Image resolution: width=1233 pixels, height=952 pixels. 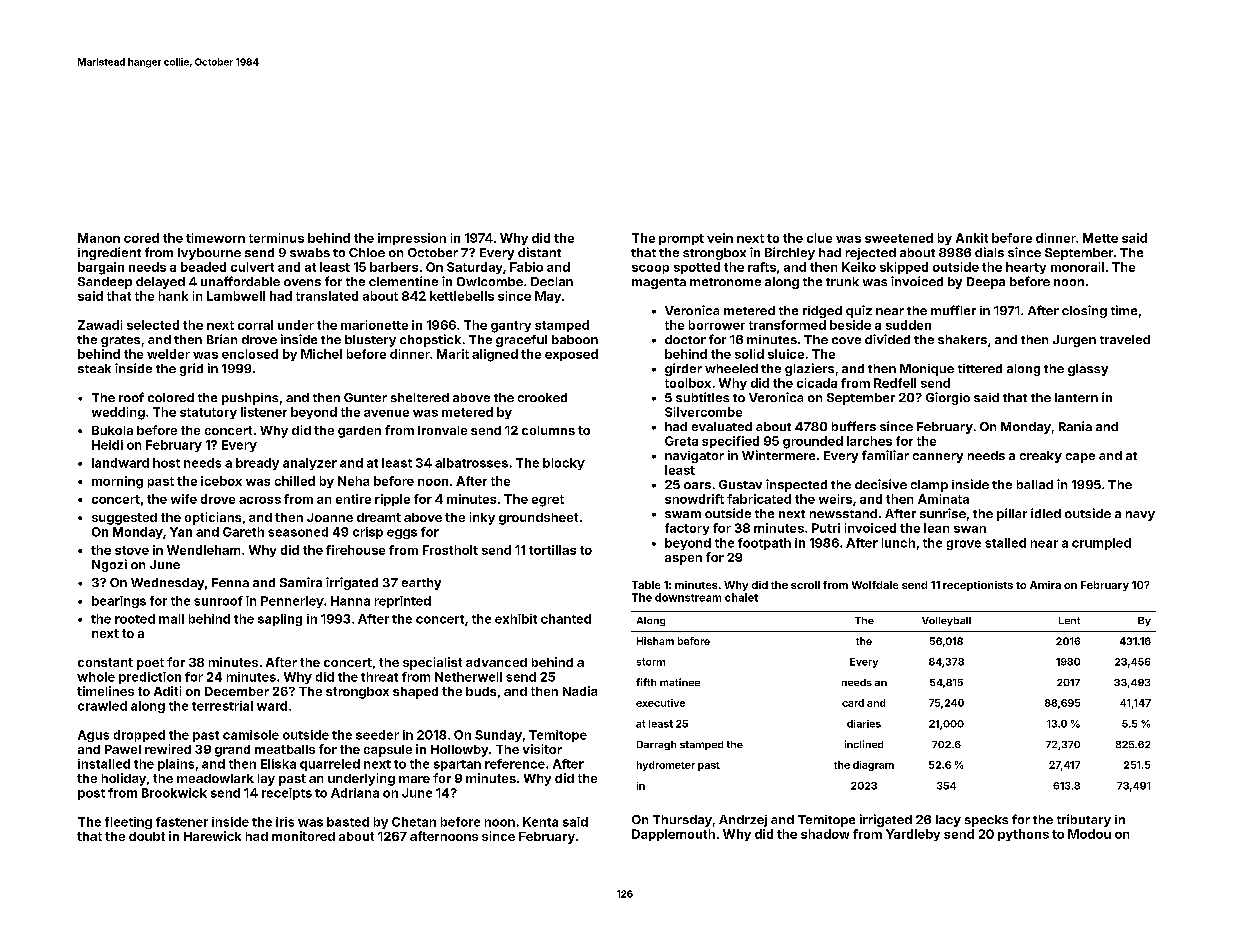 What do you see at coordinates (1100, 238) in the page?
I see `Mette` at bounding box center [1100, 238].
